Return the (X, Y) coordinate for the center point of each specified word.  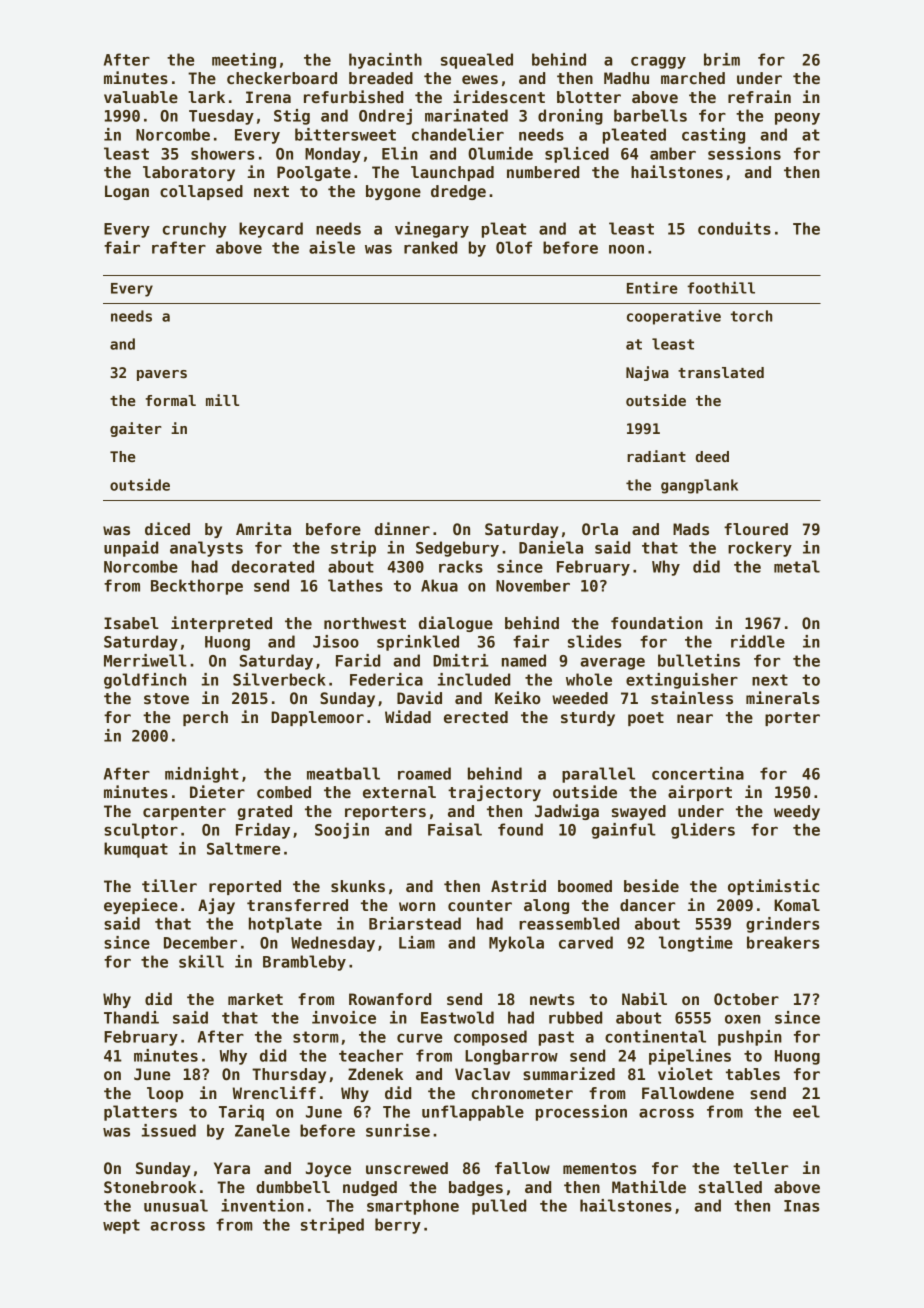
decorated (273, 566)
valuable (141, 97)
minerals (783, 697)
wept (121, 1226)
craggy (658, 63)
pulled (499, 1207)
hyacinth (385, 61)
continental (655, 1036)
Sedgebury (457, 549)
